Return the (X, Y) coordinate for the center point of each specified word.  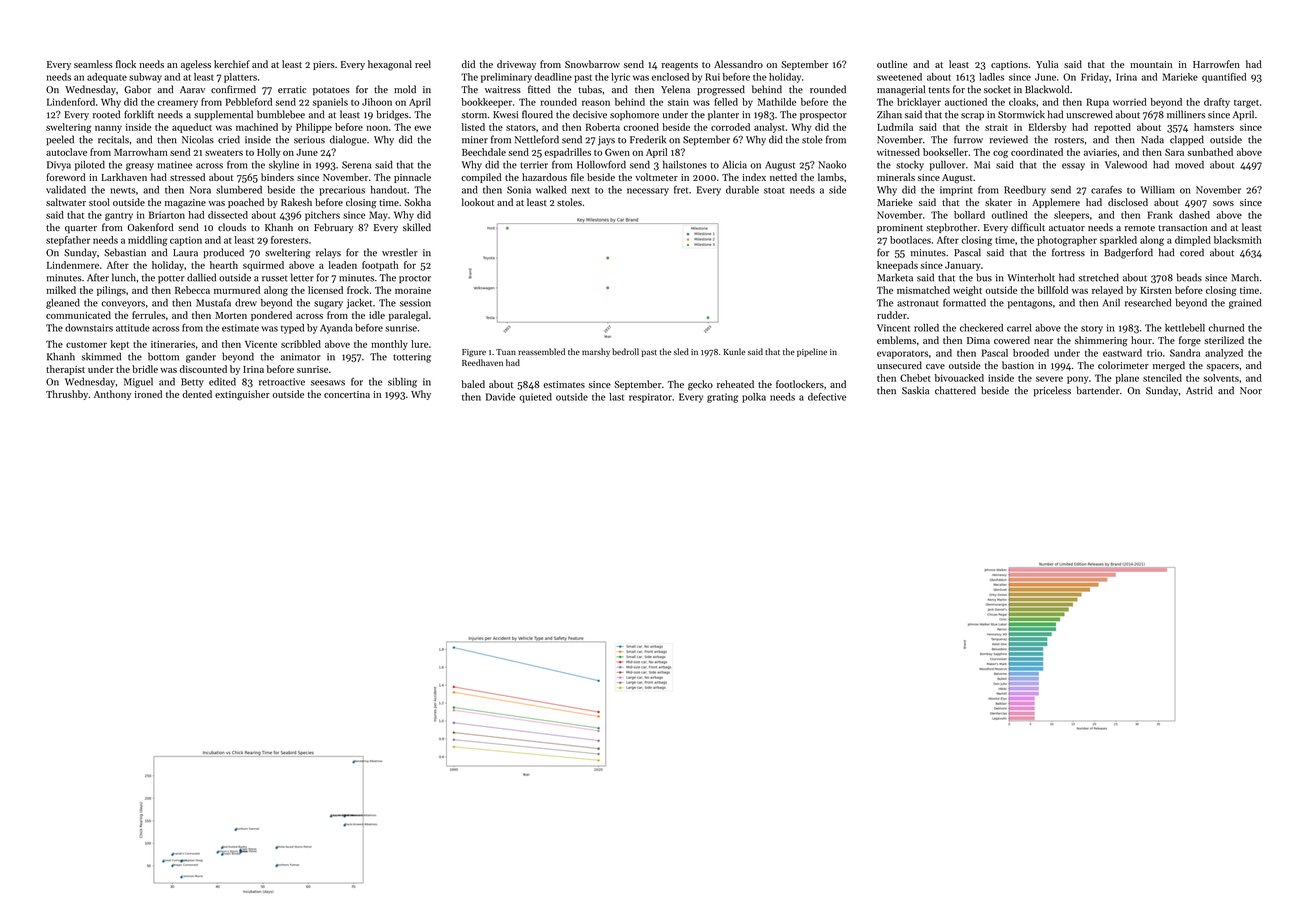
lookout (478, 202)
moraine (413, 290)
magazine (185, 204)
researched (1148, 303)
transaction (1182, 227)
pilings (111, 291)
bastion (1018, 365)
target (1246, 104)
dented (197, 394)
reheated (735, 384)
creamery (177, 104)
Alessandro (738, 64)
